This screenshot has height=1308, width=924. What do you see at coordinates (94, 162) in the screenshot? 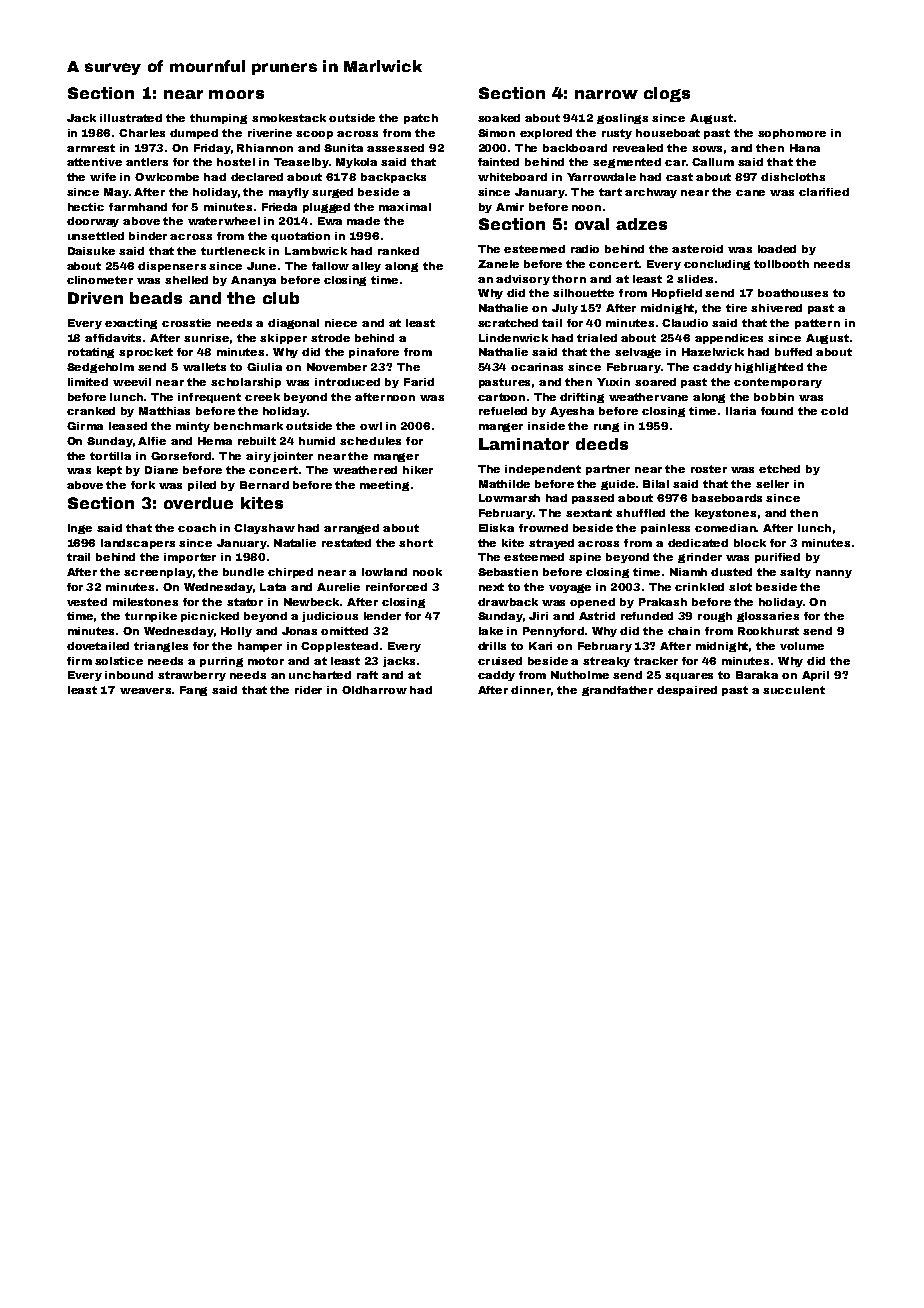
I see `attentive` at bounding box center [94, 162].
